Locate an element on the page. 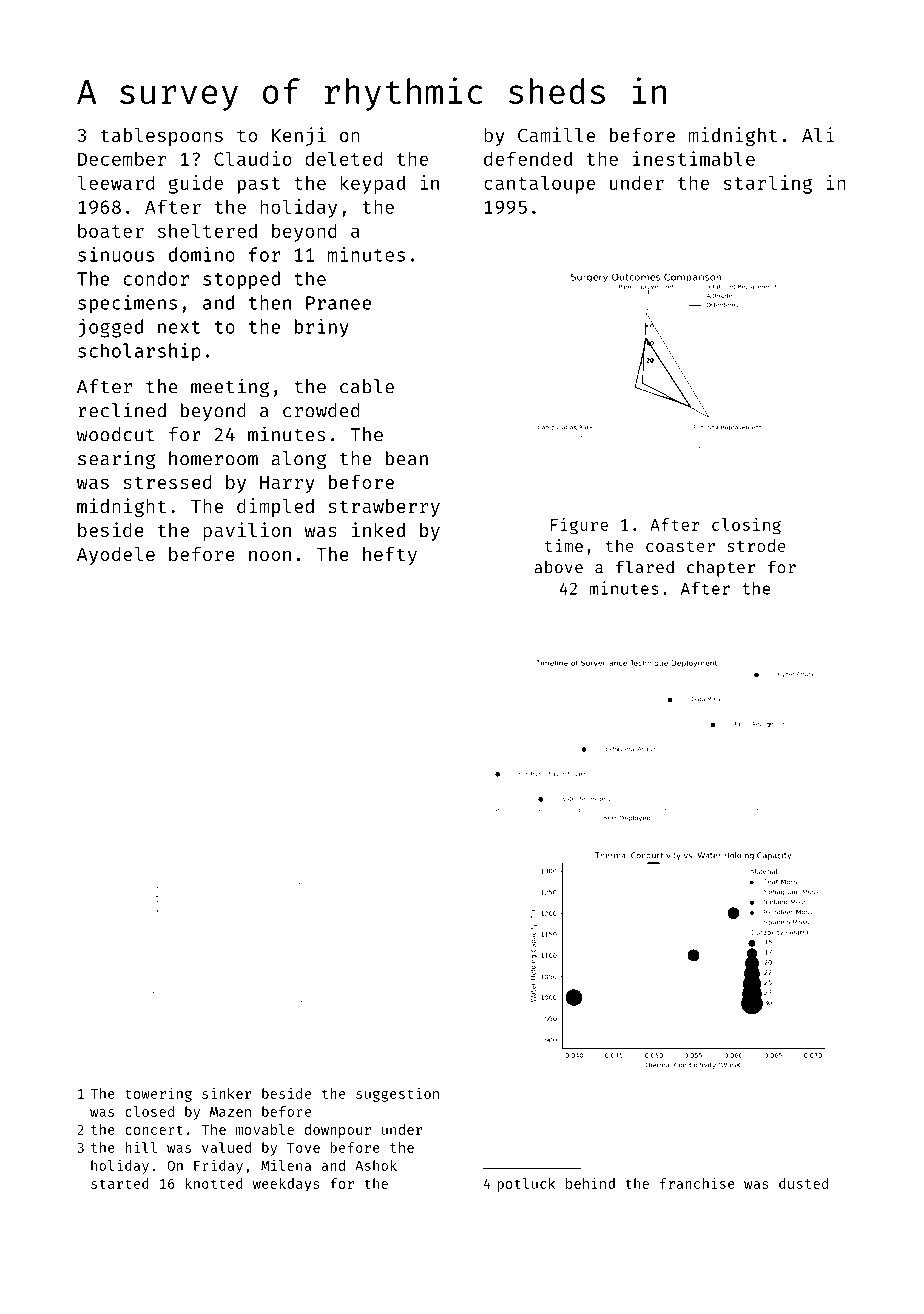 The width and height of the document is (924, 1314). inked is located at coordinates (378, 529).
